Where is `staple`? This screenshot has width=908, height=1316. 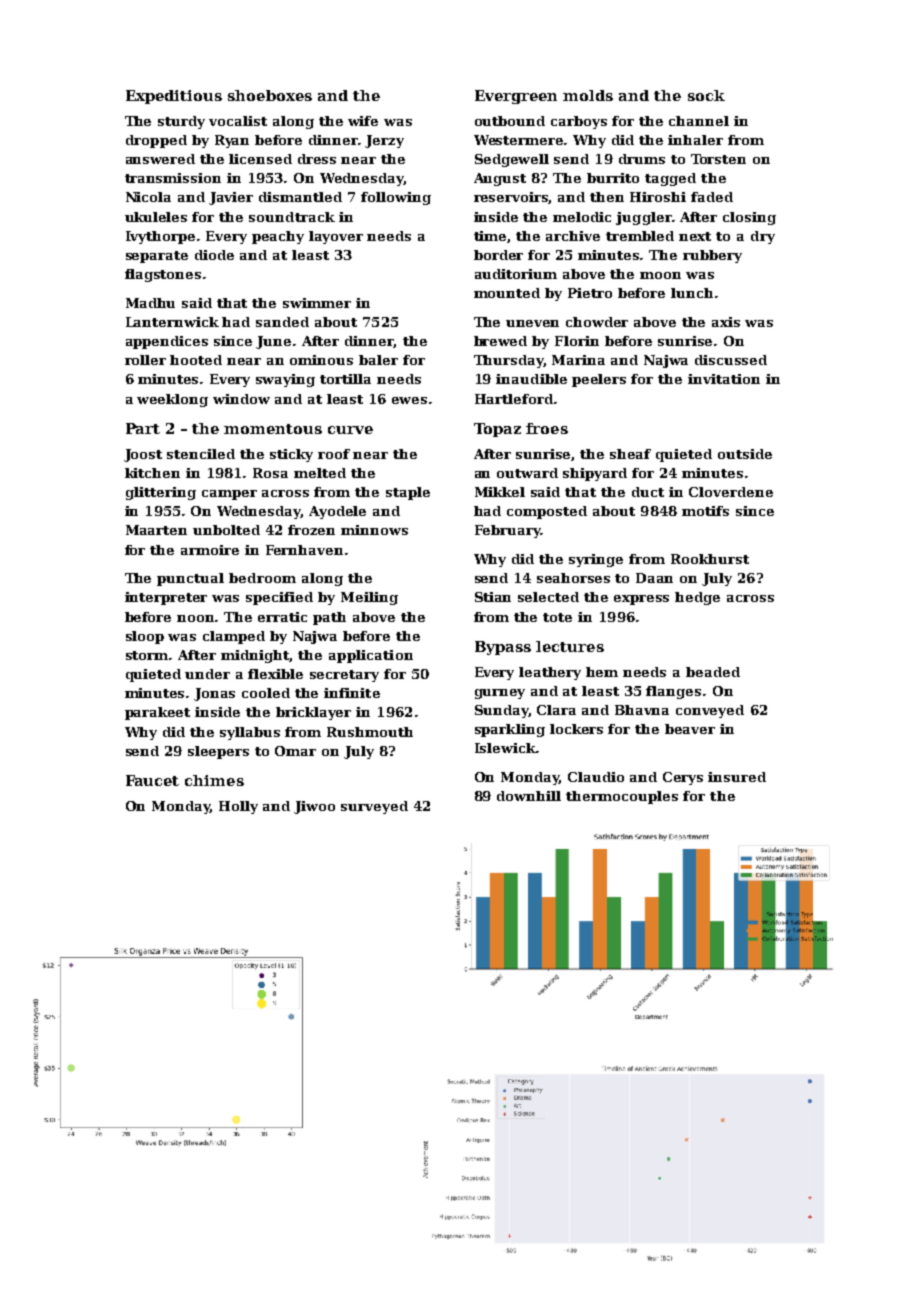
staple is located at coordinates (408, 493).
